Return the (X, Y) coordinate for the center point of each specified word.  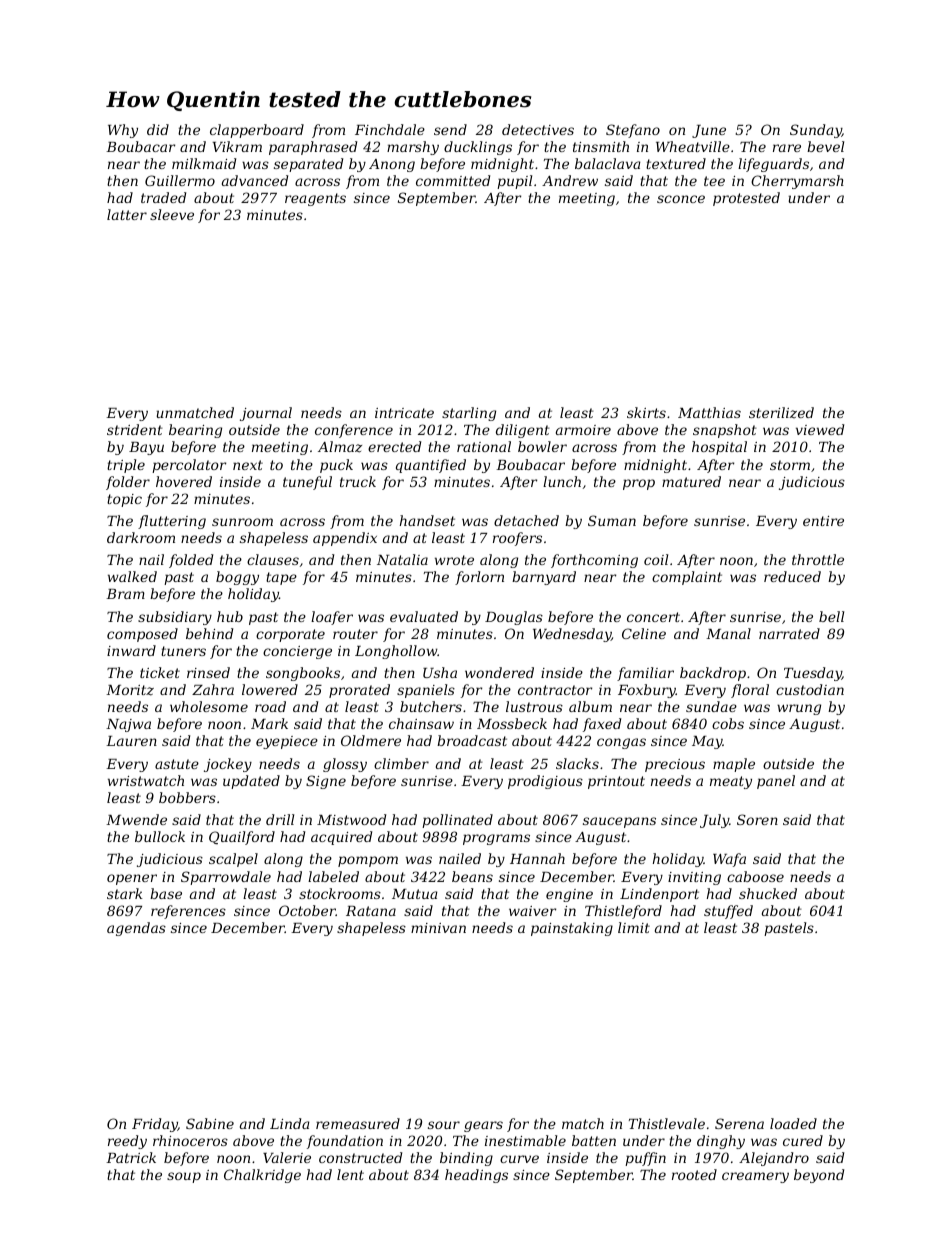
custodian (810, 689)
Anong (392, 165)
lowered (270, 689)
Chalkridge (262, 1176)
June (709, 131)
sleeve (172, 214)
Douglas (514, 618)
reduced (792, 576)
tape (281, 578)
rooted (694, 1174)
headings (476, 1176)
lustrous (534, 706)
